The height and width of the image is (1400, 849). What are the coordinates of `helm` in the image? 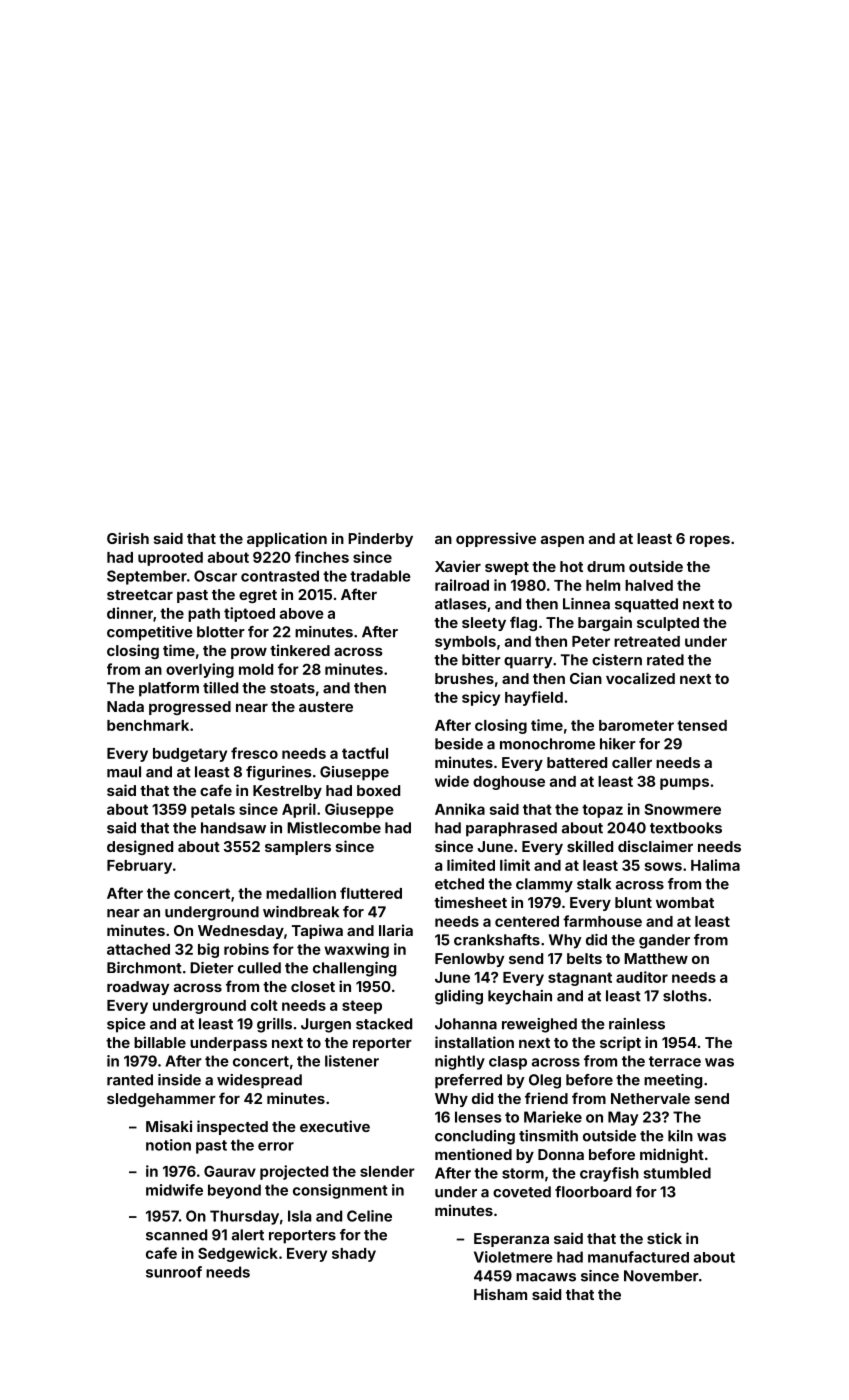 It's located at (603, 585).
